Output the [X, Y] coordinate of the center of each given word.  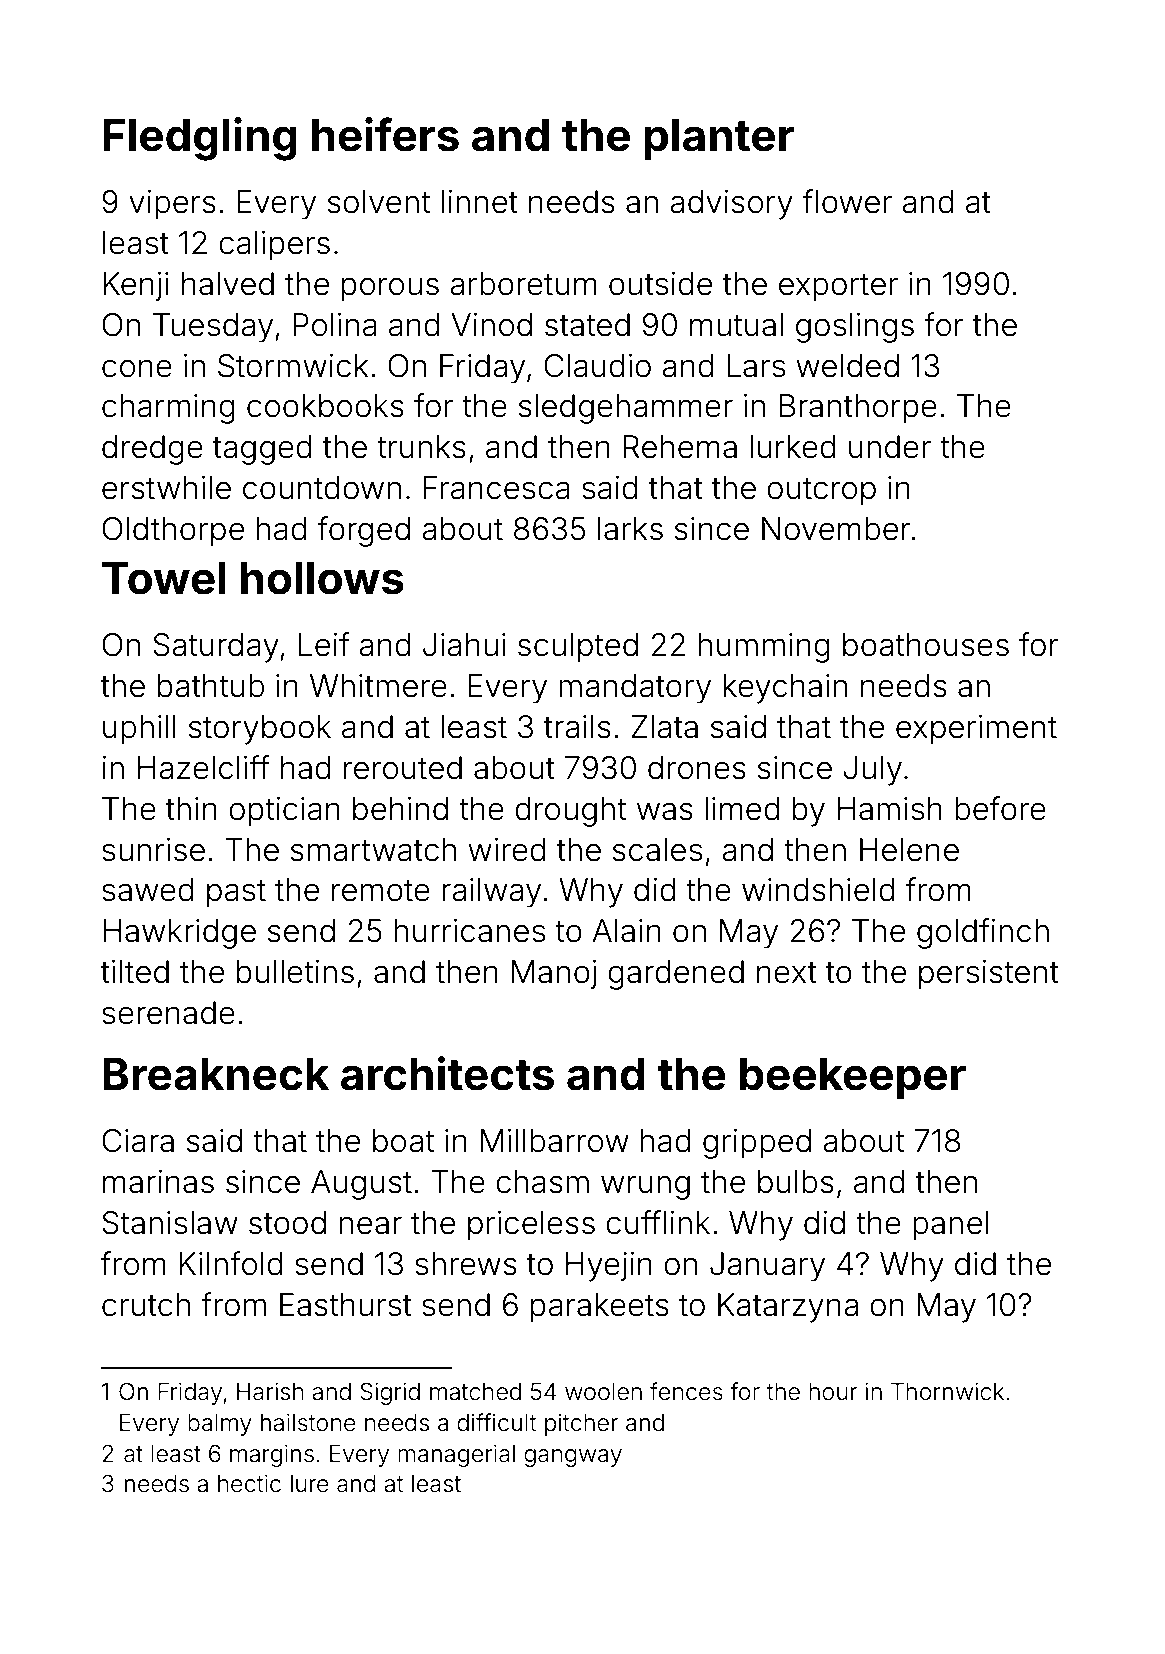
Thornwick [947, 1391]
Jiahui [464, 645]
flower [847, 201]
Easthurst [346, 1305]
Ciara [138, 1141]
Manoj [554, 975]
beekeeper [853, 1078]
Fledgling [200, 139]
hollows [322, 578]
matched [475, 1392]
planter [719, 139]
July [872, 771]
